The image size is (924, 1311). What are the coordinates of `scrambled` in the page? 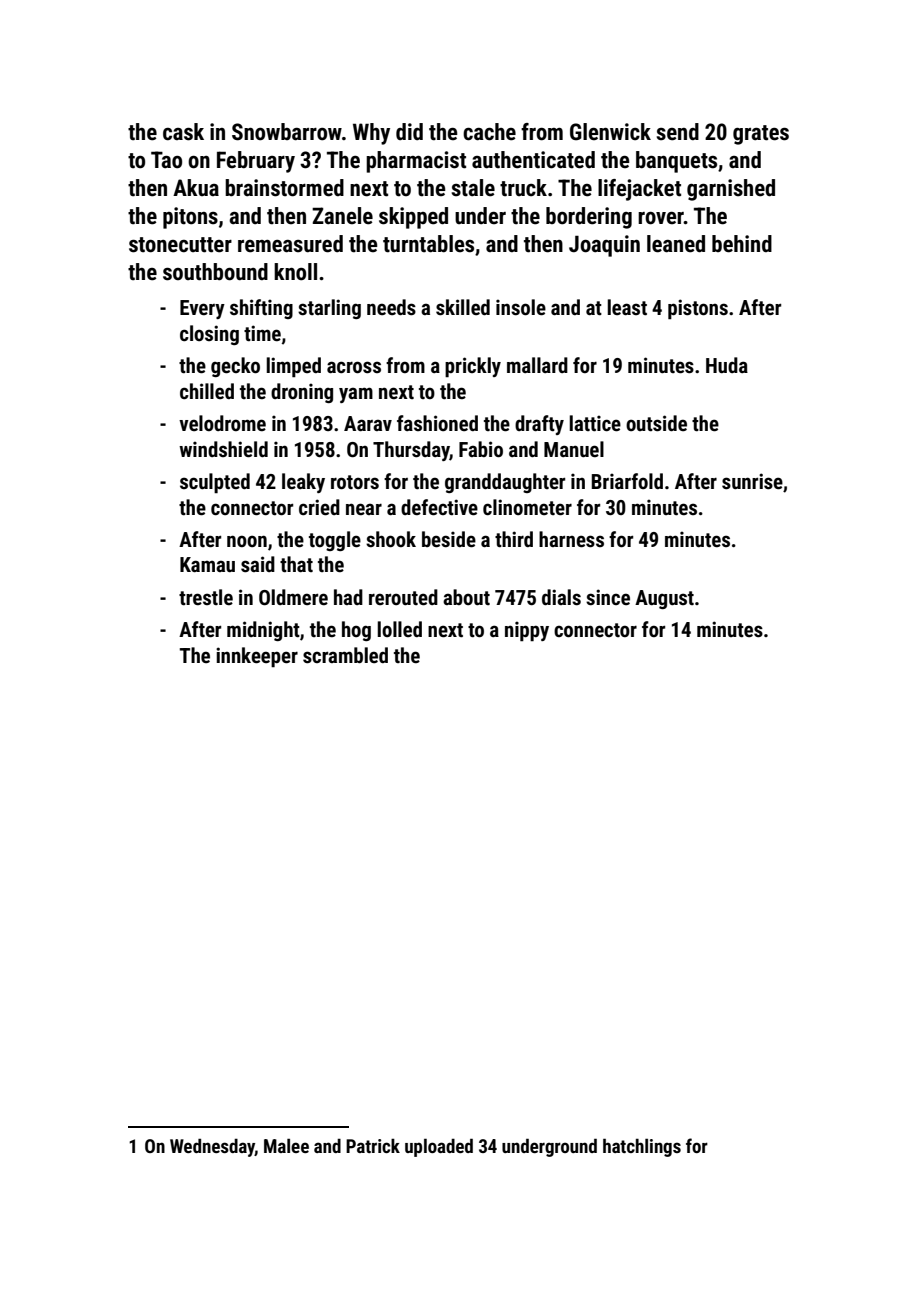 It's located at (345, 655).
